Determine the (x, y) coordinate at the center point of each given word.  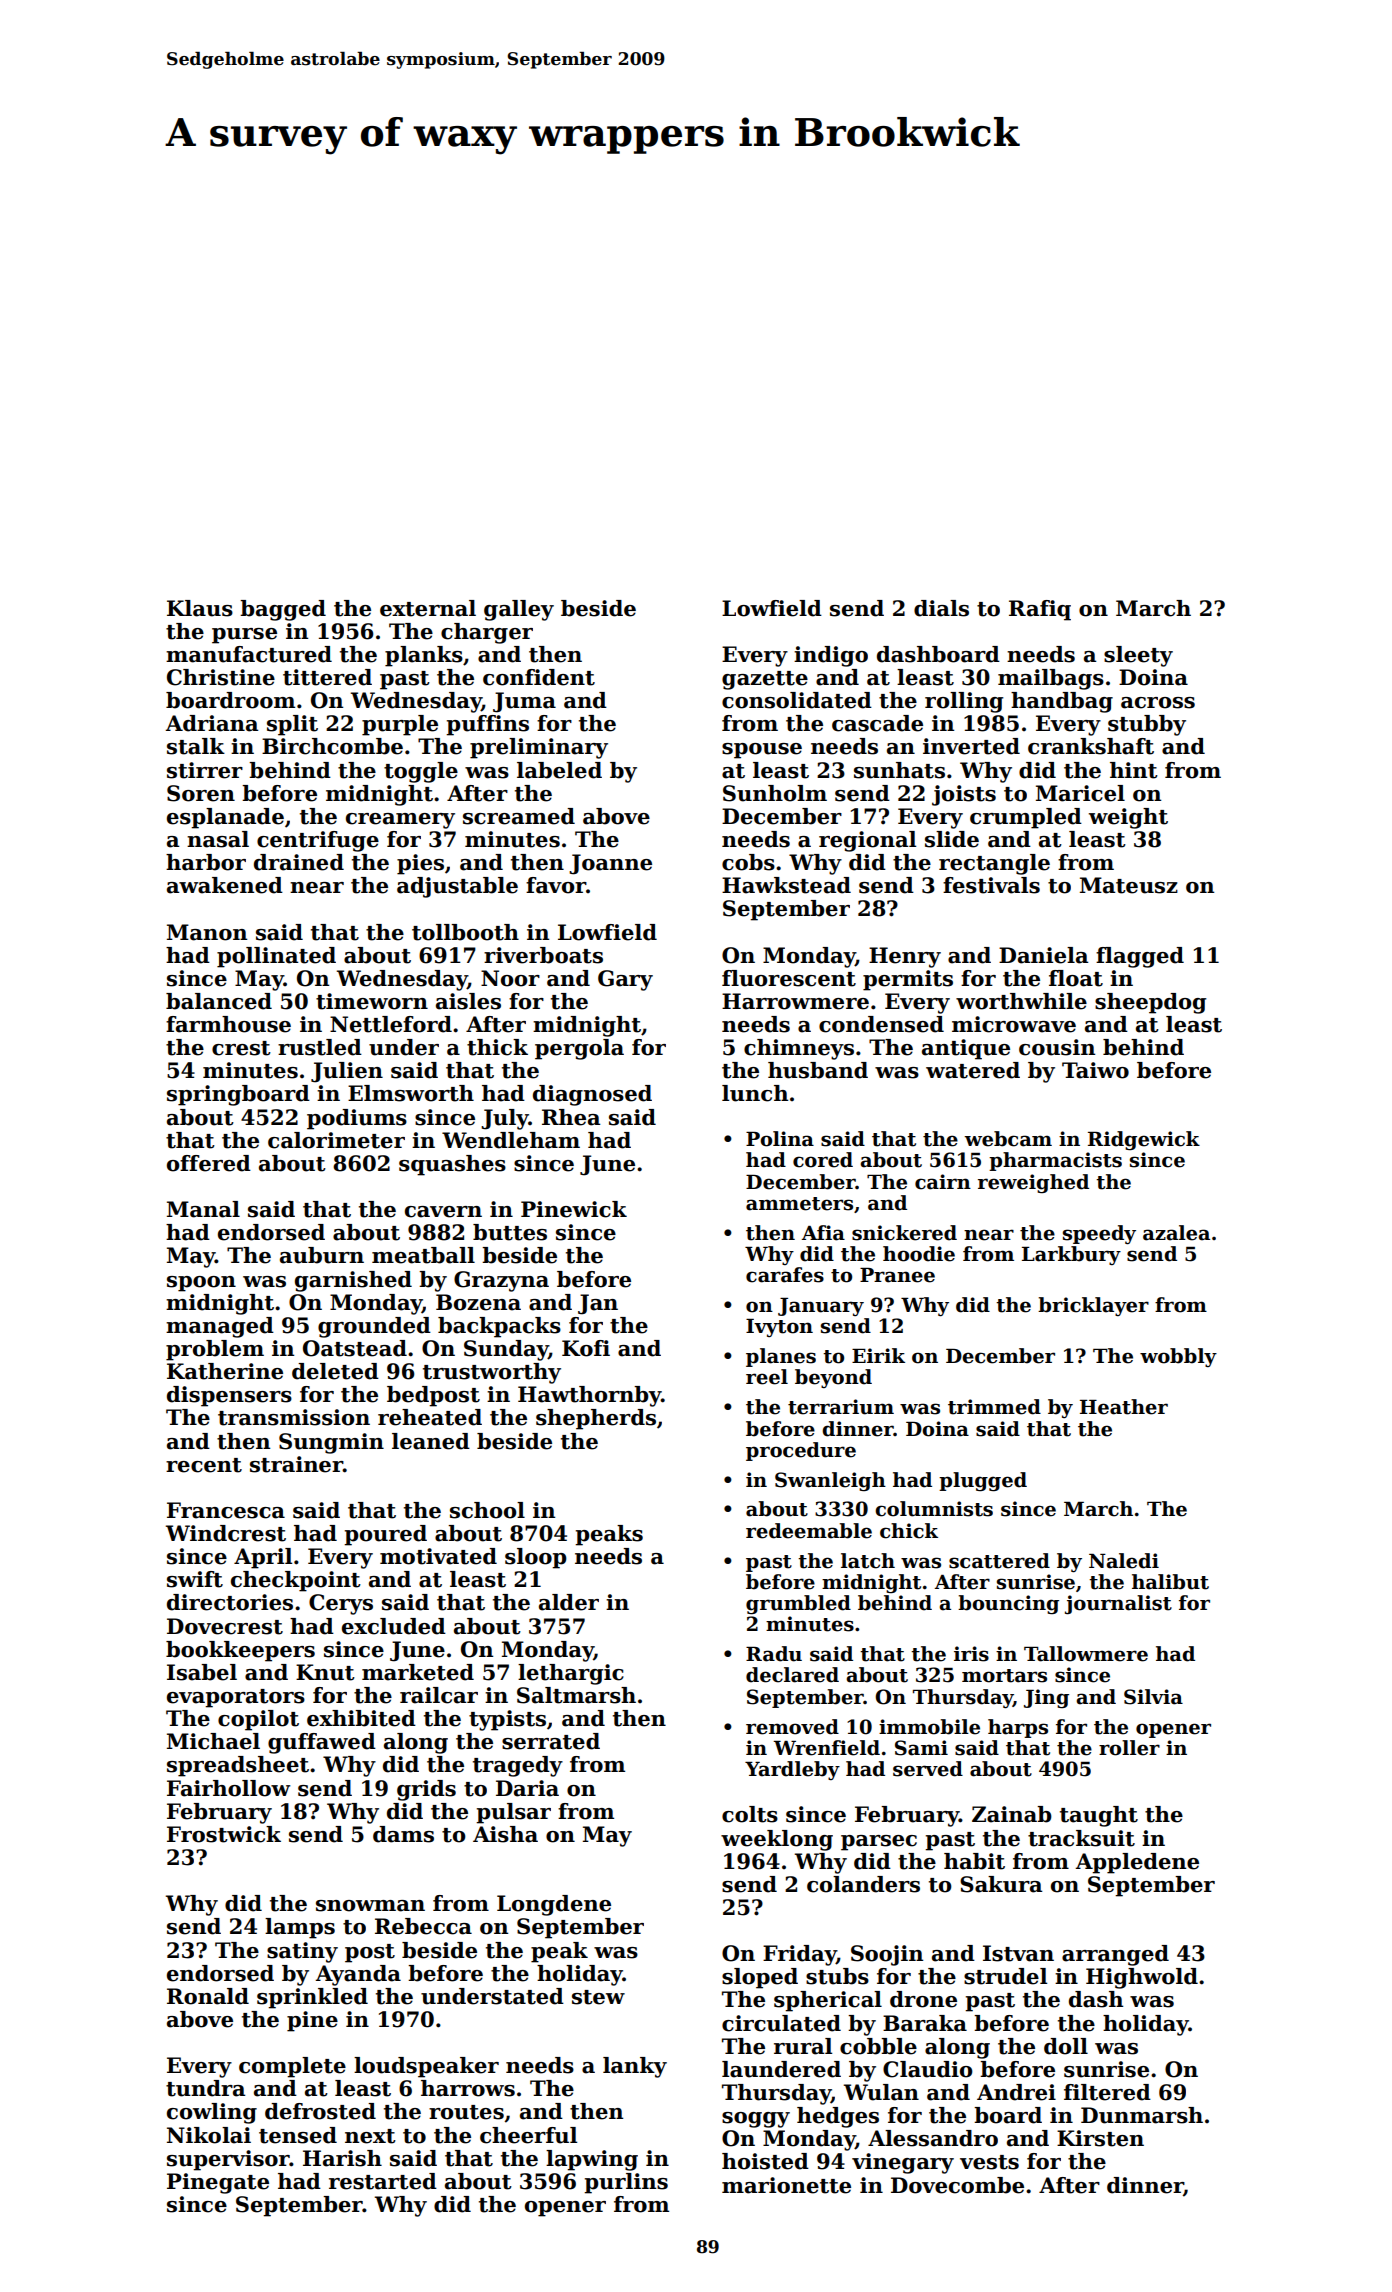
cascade (877, 723)
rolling (964, 702)
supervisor (228, 2160)
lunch (755, 1093)
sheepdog (1151, 1003)
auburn (322, 1255)
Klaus (200, 608)
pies (420, 864)
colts (750, 1814)
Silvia (1153, 1697)
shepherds (596, 1419)
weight (1128, 818)
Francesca (226, 1510)
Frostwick (224, 1834)
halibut (1170, 1582)
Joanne (610, 864)
